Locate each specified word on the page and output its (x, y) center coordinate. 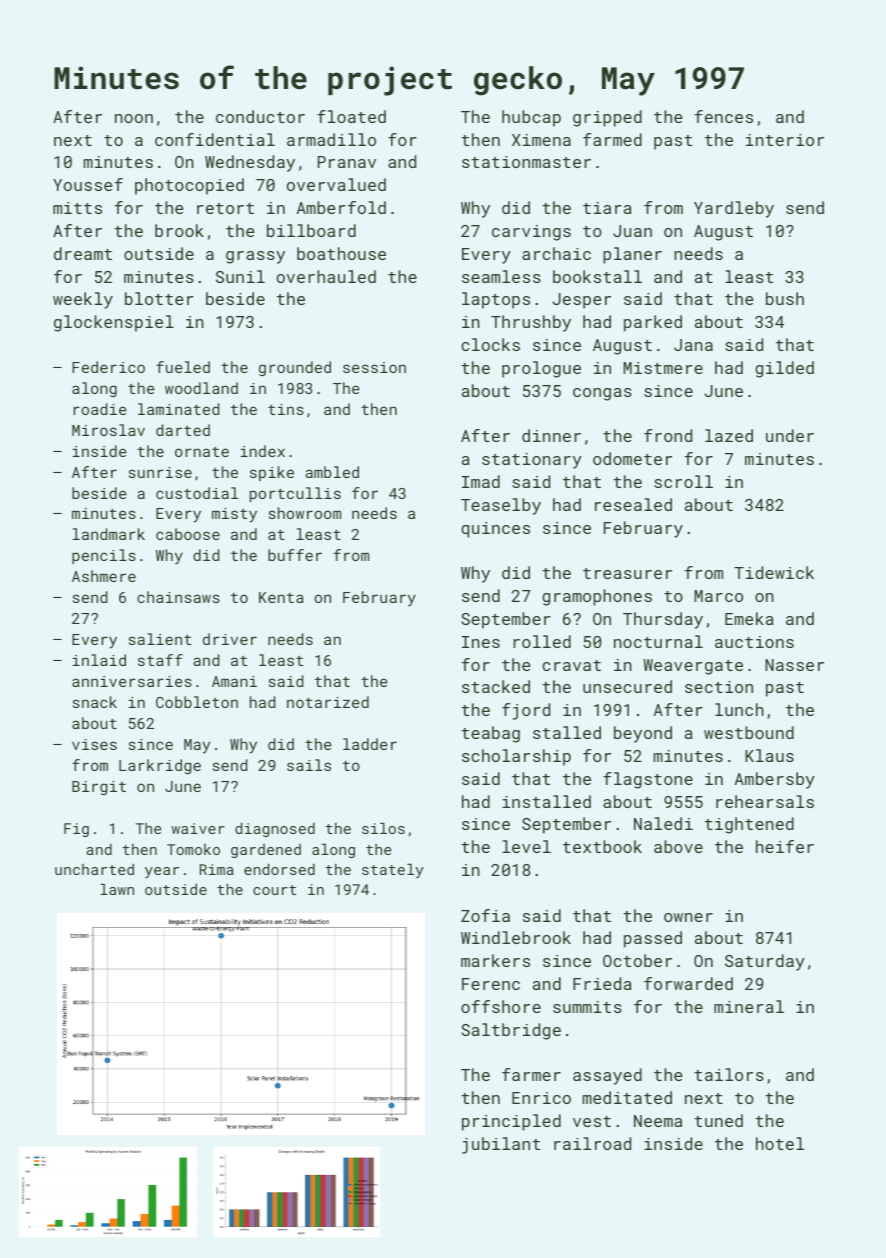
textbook (602, 846)
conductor (260, 116)
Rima (217, 869)
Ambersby (775, 780)
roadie (100, 409)
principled (511, 1122)
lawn (117, 889)
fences (724, 116)
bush (785, 298)
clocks (490, 344)
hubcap (531, 118)
